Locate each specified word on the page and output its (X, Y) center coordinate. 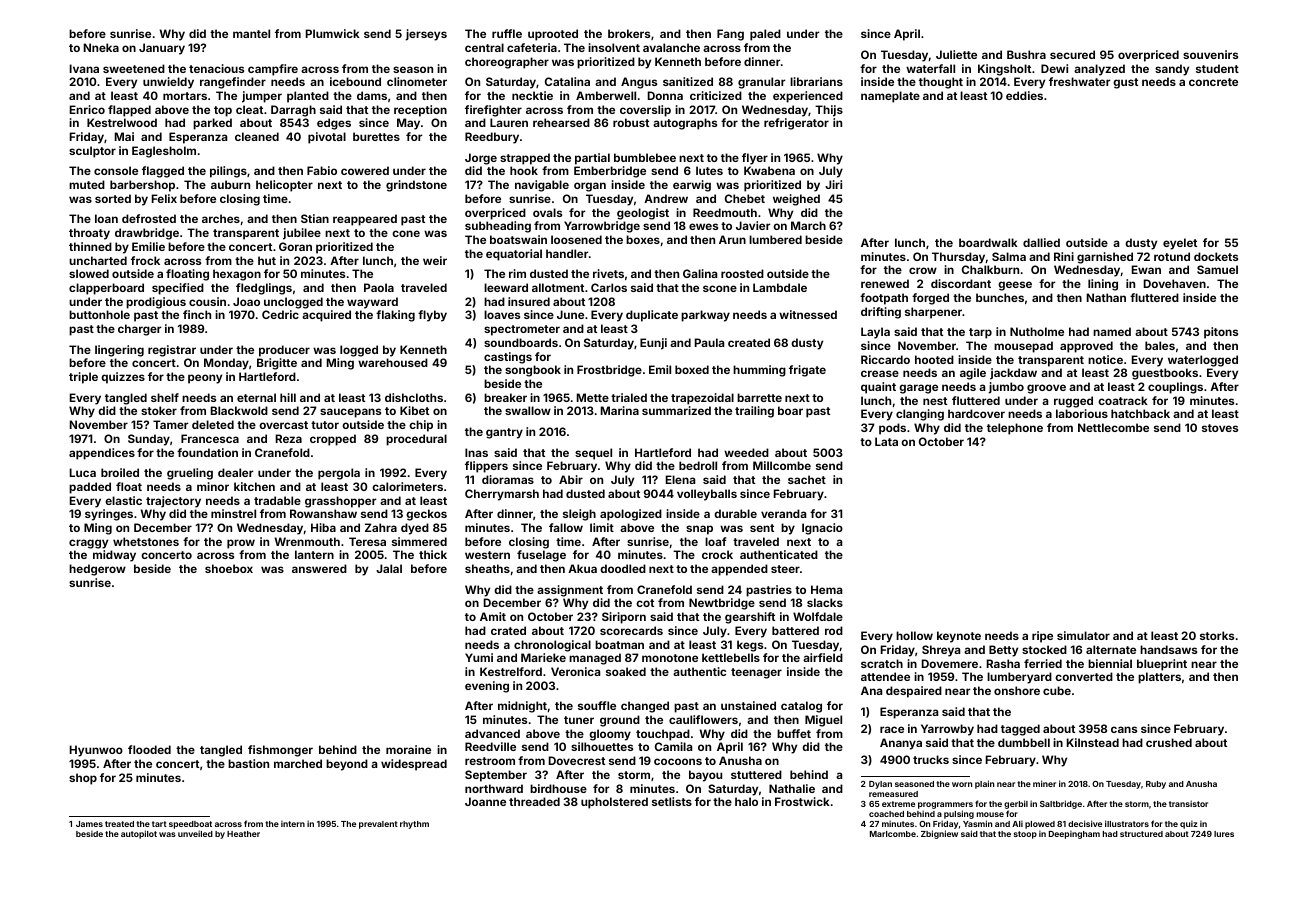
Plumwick (333, 33)
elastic (123, 500)
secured (1072, 54)
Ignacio (822, 529)
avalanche (671, 47)
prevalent (378, 825)
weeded (746, 452)
